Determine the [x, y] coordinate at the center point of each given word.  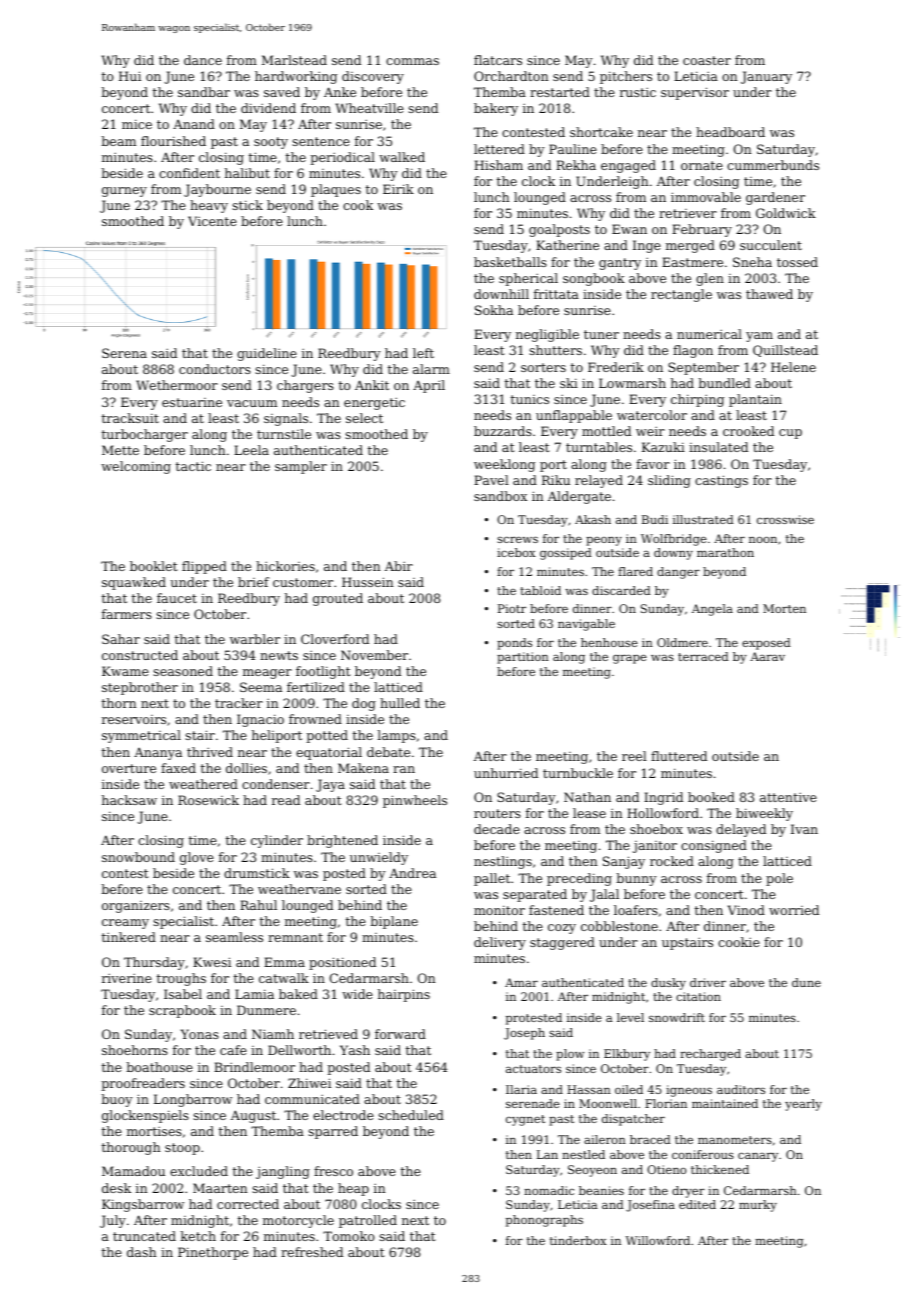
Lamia [254, 994]
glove [197, 858]
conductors [215, 369]
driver [708, 982]
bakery [496, 109]
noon [763, 539]
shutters [555, 350]
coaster [707, 60]
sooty [271, 143]
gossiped [566, 554]
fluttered [679, 756]
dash [142, 1252]
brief [253, 582]
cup [790, 434]
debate [388, 752]
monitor [499, 910]
